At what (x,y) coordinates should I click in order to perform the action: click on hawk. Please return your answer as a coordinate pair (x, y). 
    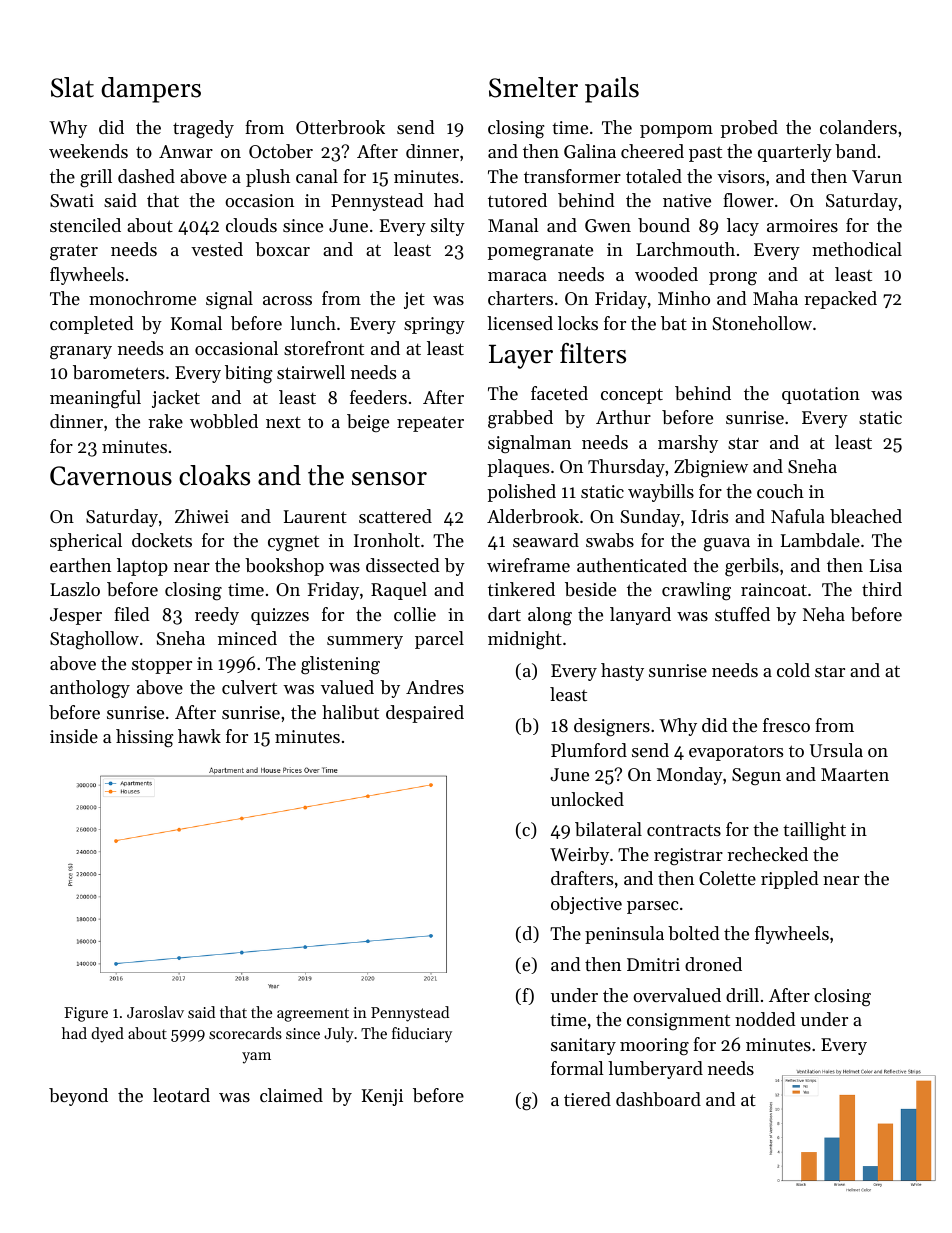
    Looking at the image, I should click on (199, 736).
